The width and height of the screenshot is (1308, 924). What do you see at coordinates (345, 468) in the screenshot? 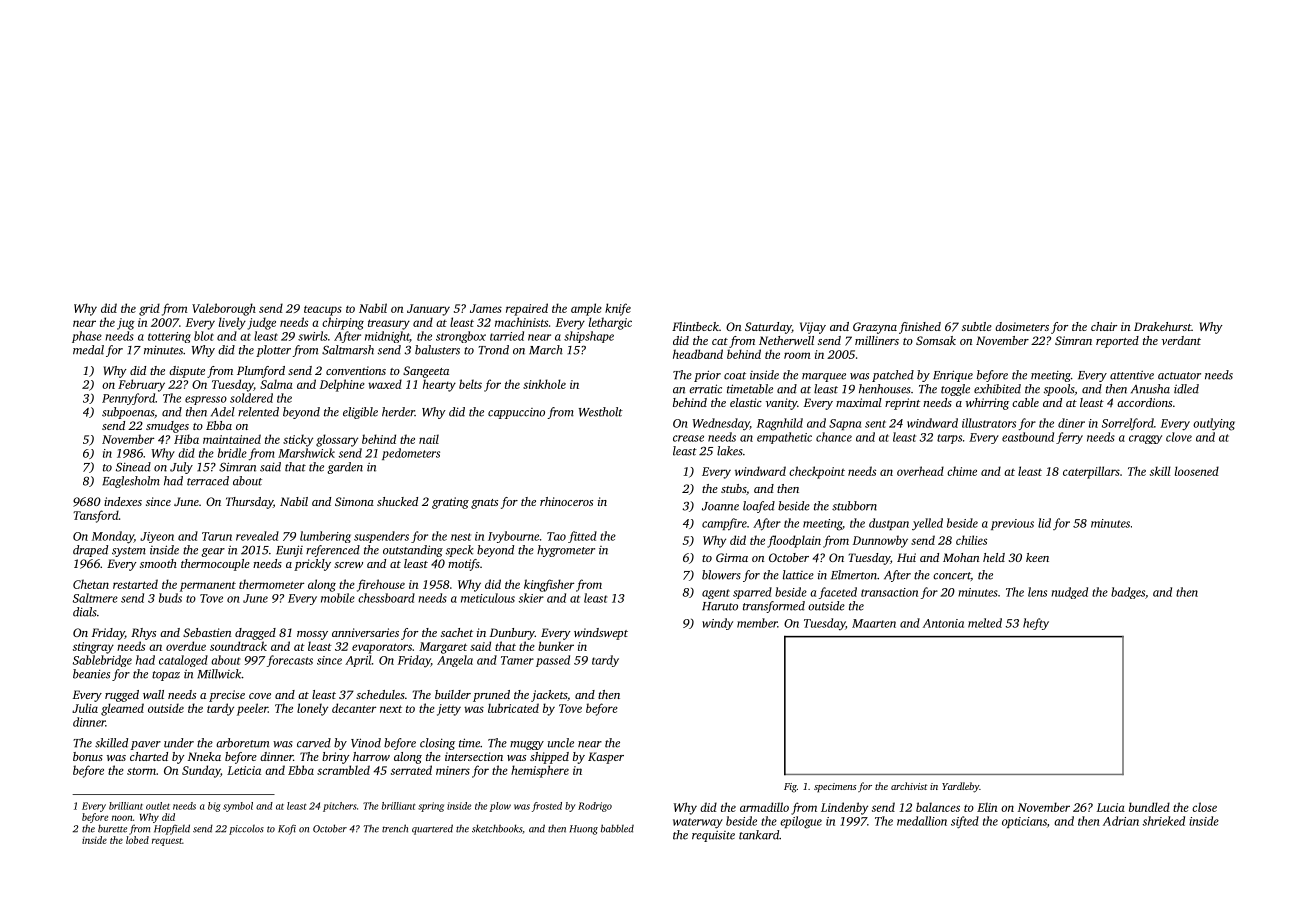
I see `garden` at bounding box center [345, 468].
